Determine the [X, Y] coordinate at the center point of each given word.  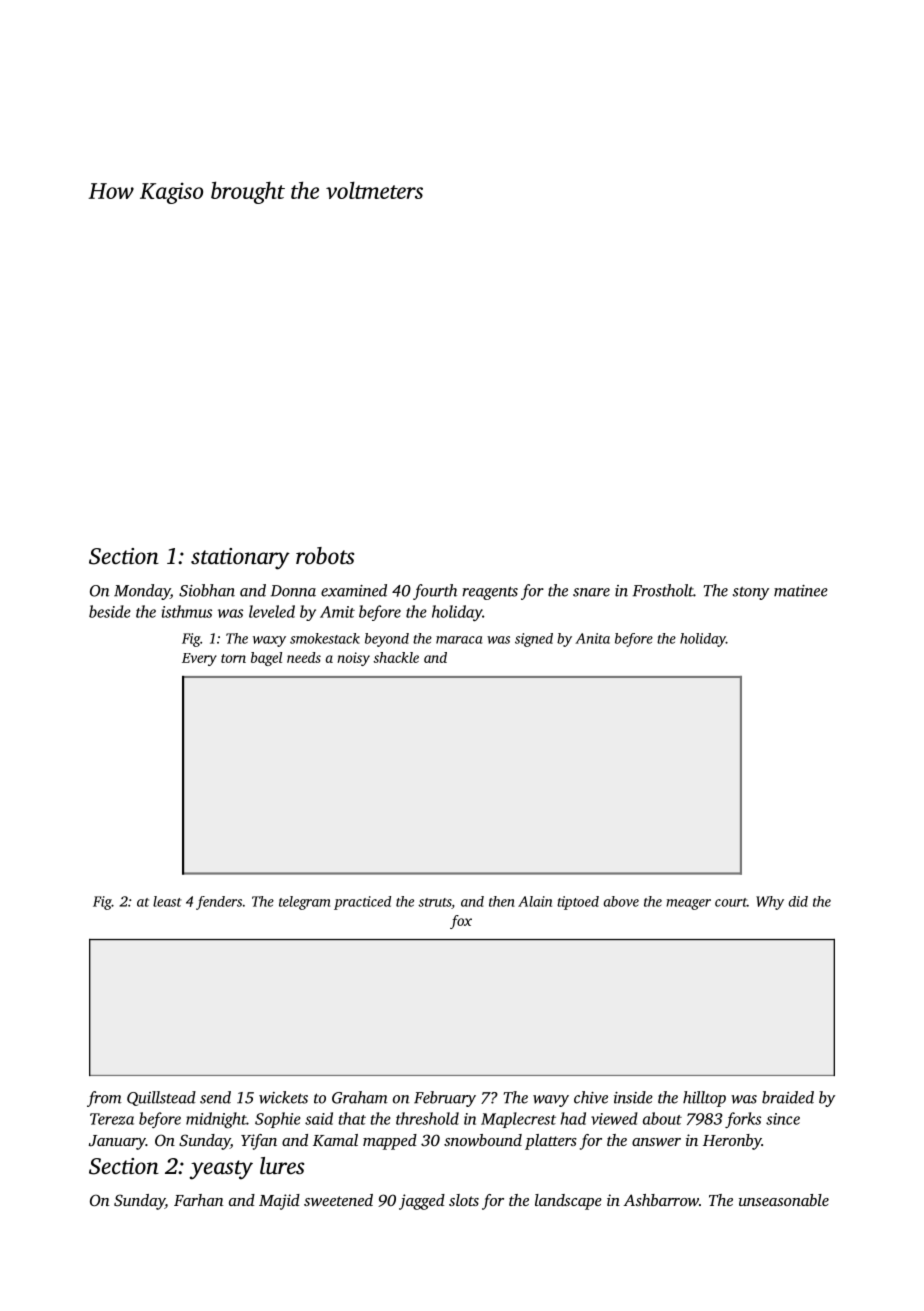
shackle [396, 657]
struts [434, 902]
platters [551, 1142]
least [167, 901]
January [117, 1142]
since [783, 1119]
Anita [592, 638]
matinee [801, 591]
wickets [283, 1097]
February [445, 1099]
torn [233, 658]
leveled [272, 611]
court [731, 902]
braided [788, 1097]
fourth [435, 592]
